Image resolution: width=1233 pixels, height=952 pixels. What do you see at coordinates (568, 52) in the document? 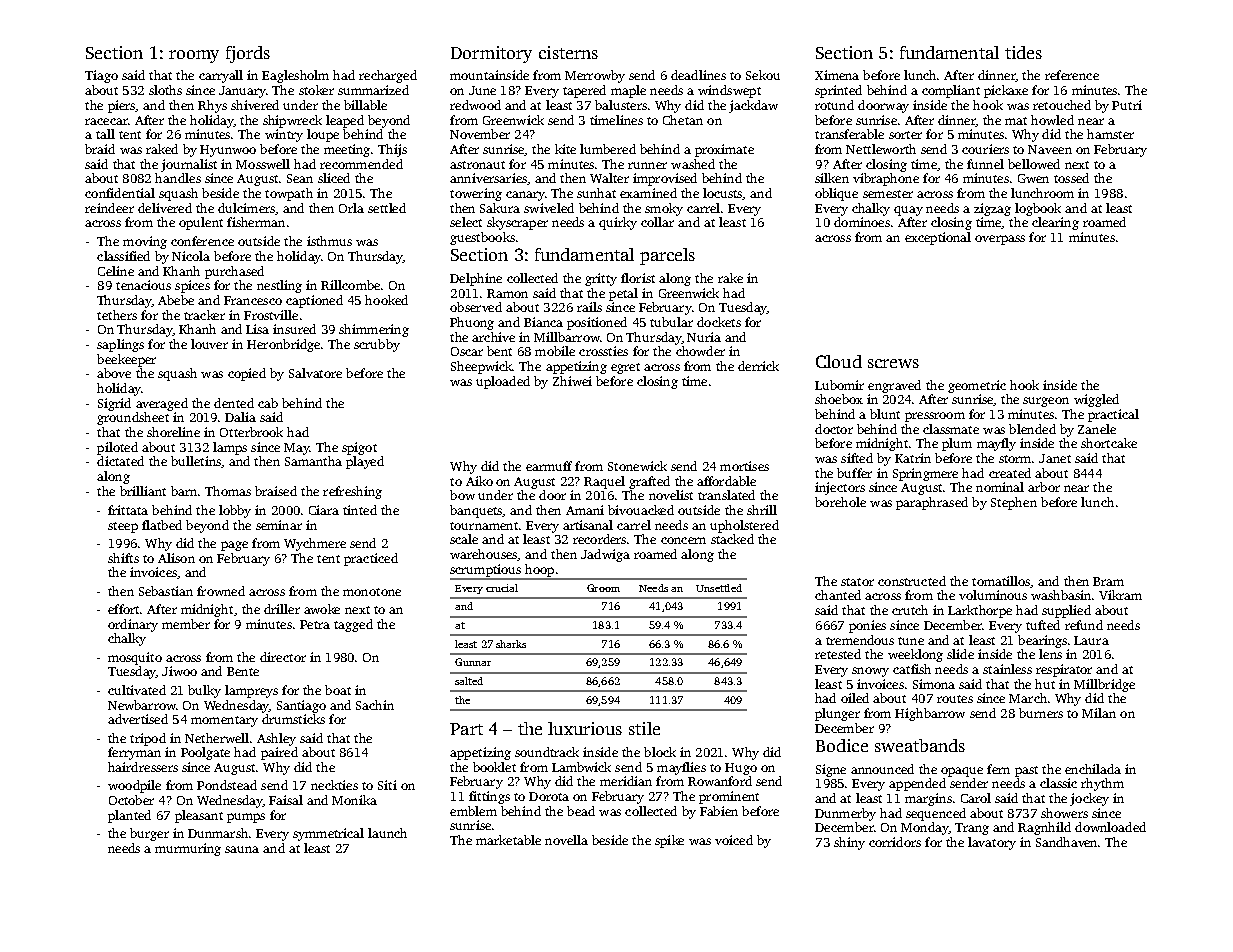
I see `cisterns` at bounding box center [568, 52].
